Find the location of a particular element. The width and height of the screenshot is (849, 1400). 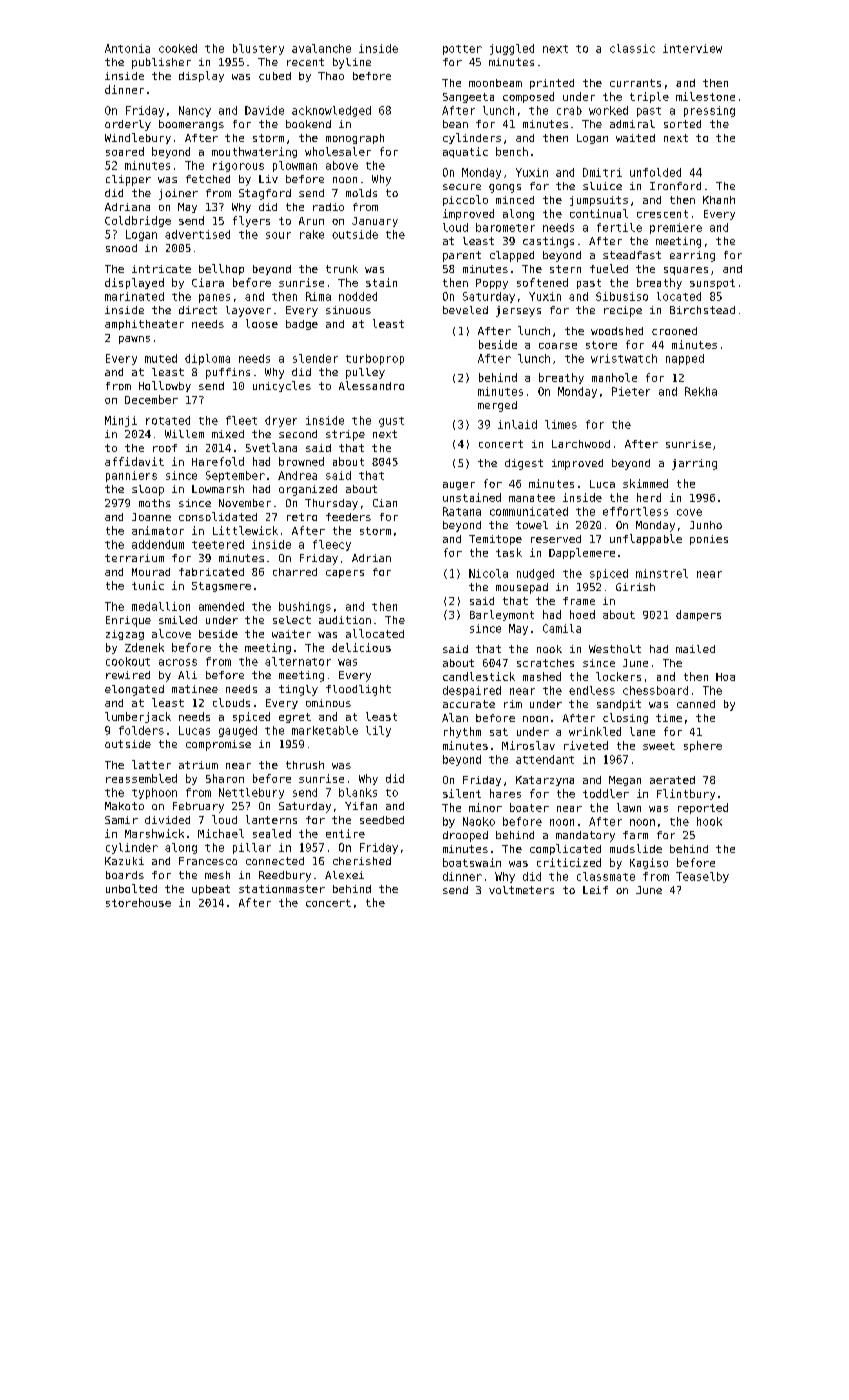

coarse is located at coordinates (558, 346).
